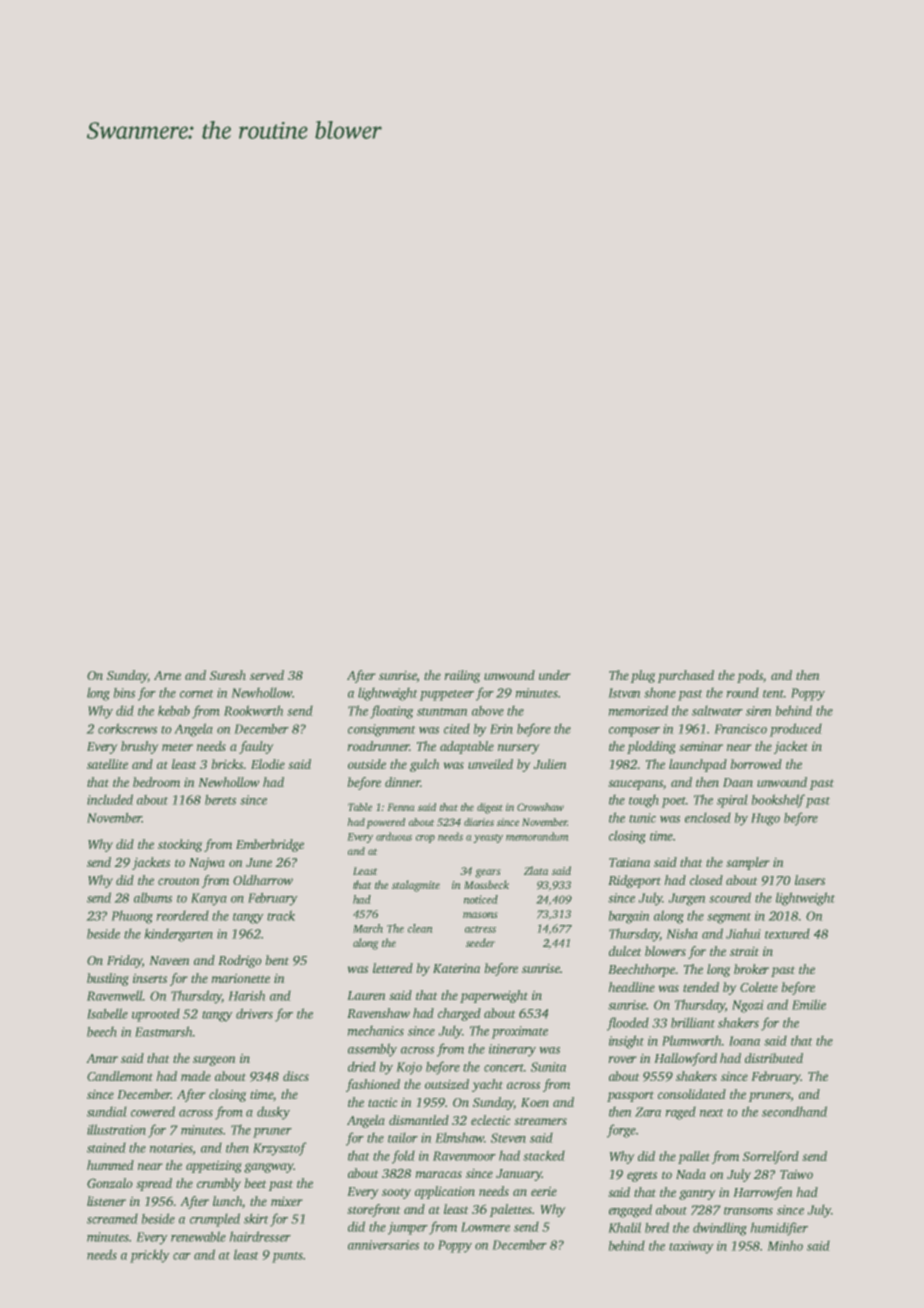 Image resolution: width=924 pixels, height=1308 pixels. What do you see at coordinates (480, 915) in the screenshot?
I see `masons` at bounding box center [480, 915].
